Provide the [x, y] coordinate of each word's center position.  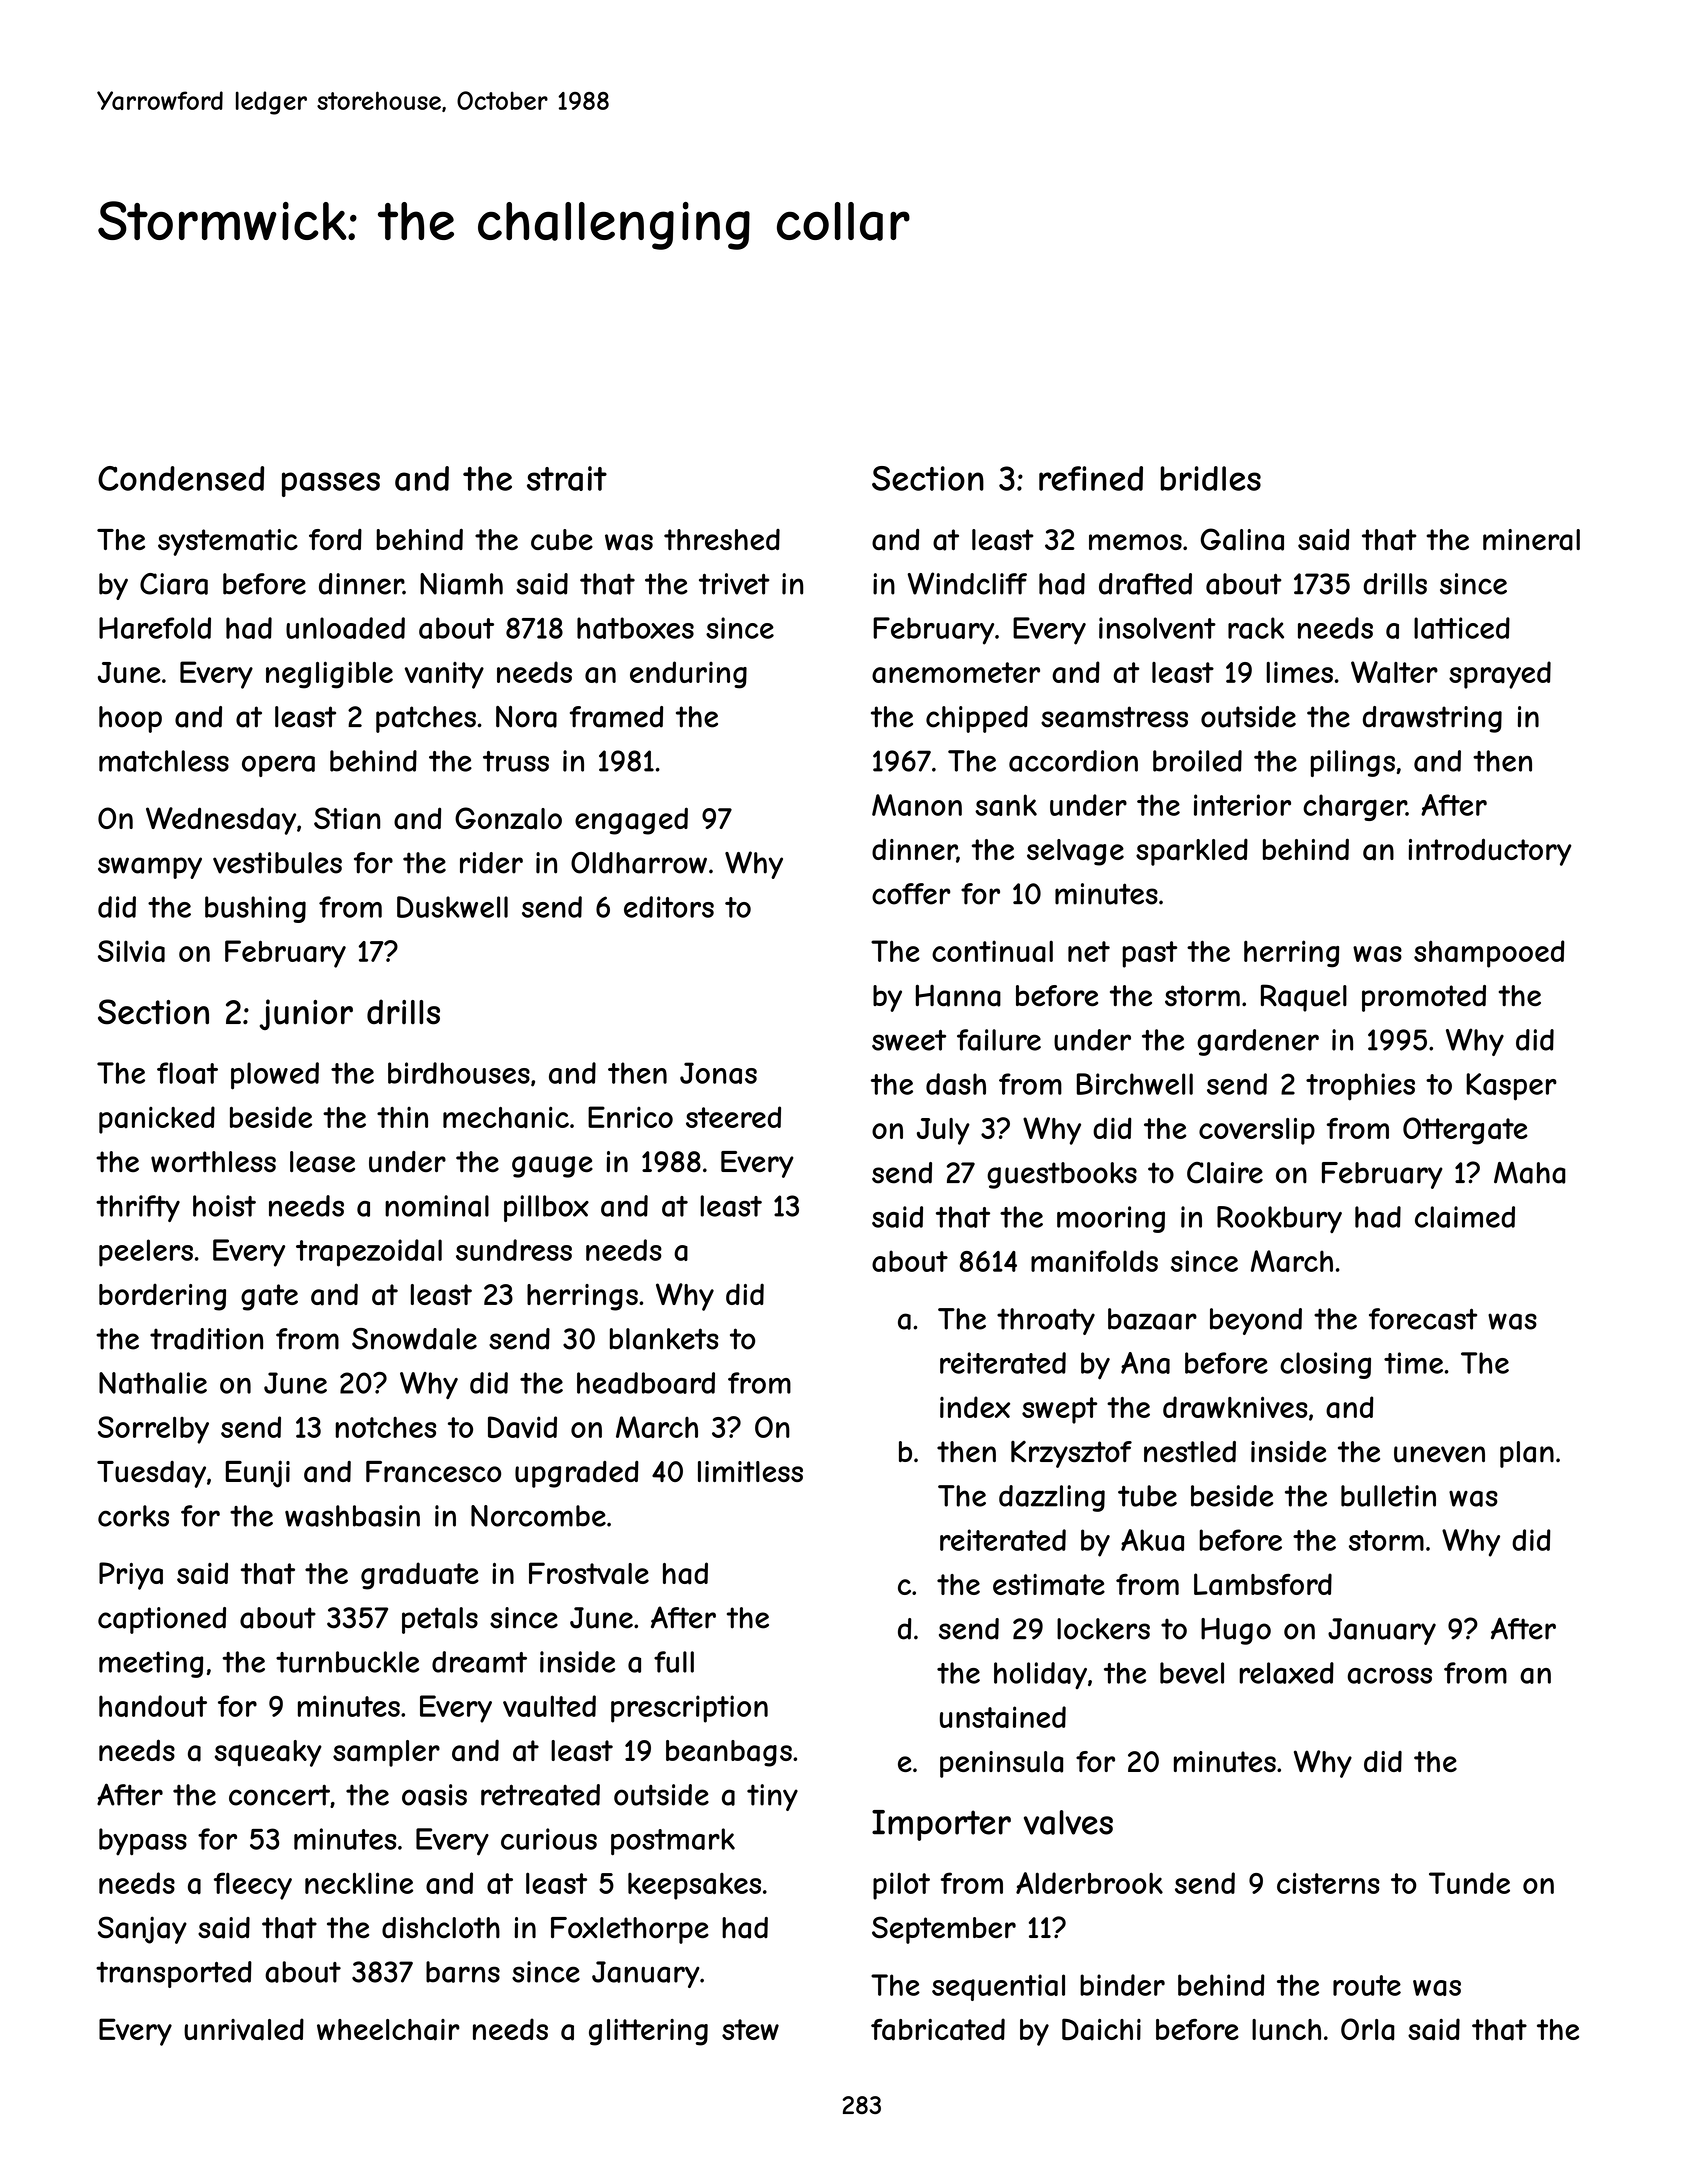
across [1390, 1676]
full [674, 1662]
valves [1068, 1822]
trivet [734, 584]
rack [1256, 628]
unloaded [345, 628]
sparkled [1192, 852]
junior [306, 1014]
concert [279, 1795]
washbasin [352, 1516]
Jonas [718, 1073]
